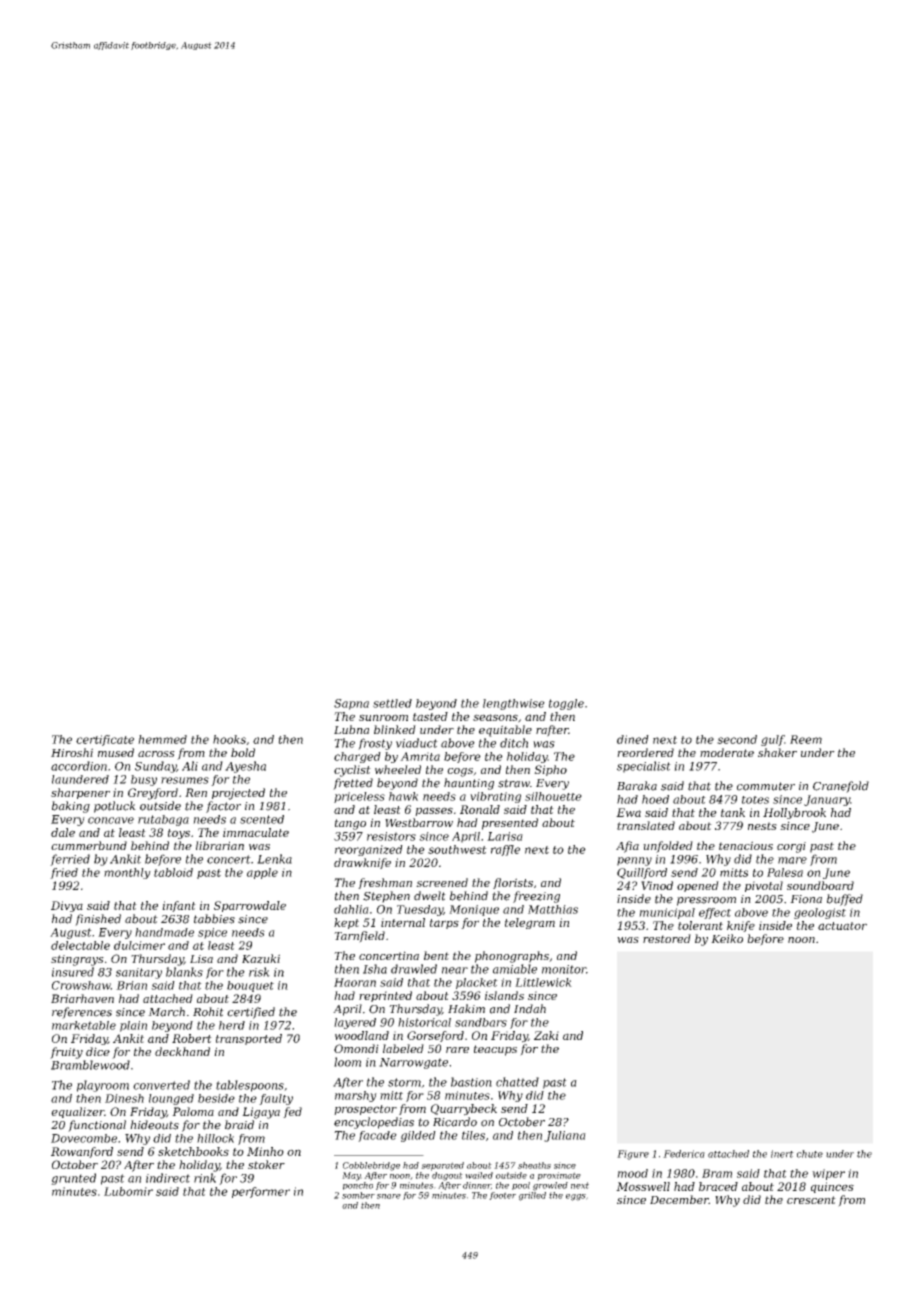  What do you see at coordinates (502, 1196) in the screenshot?
I see `footer` at bounding box center [502, 1196].
